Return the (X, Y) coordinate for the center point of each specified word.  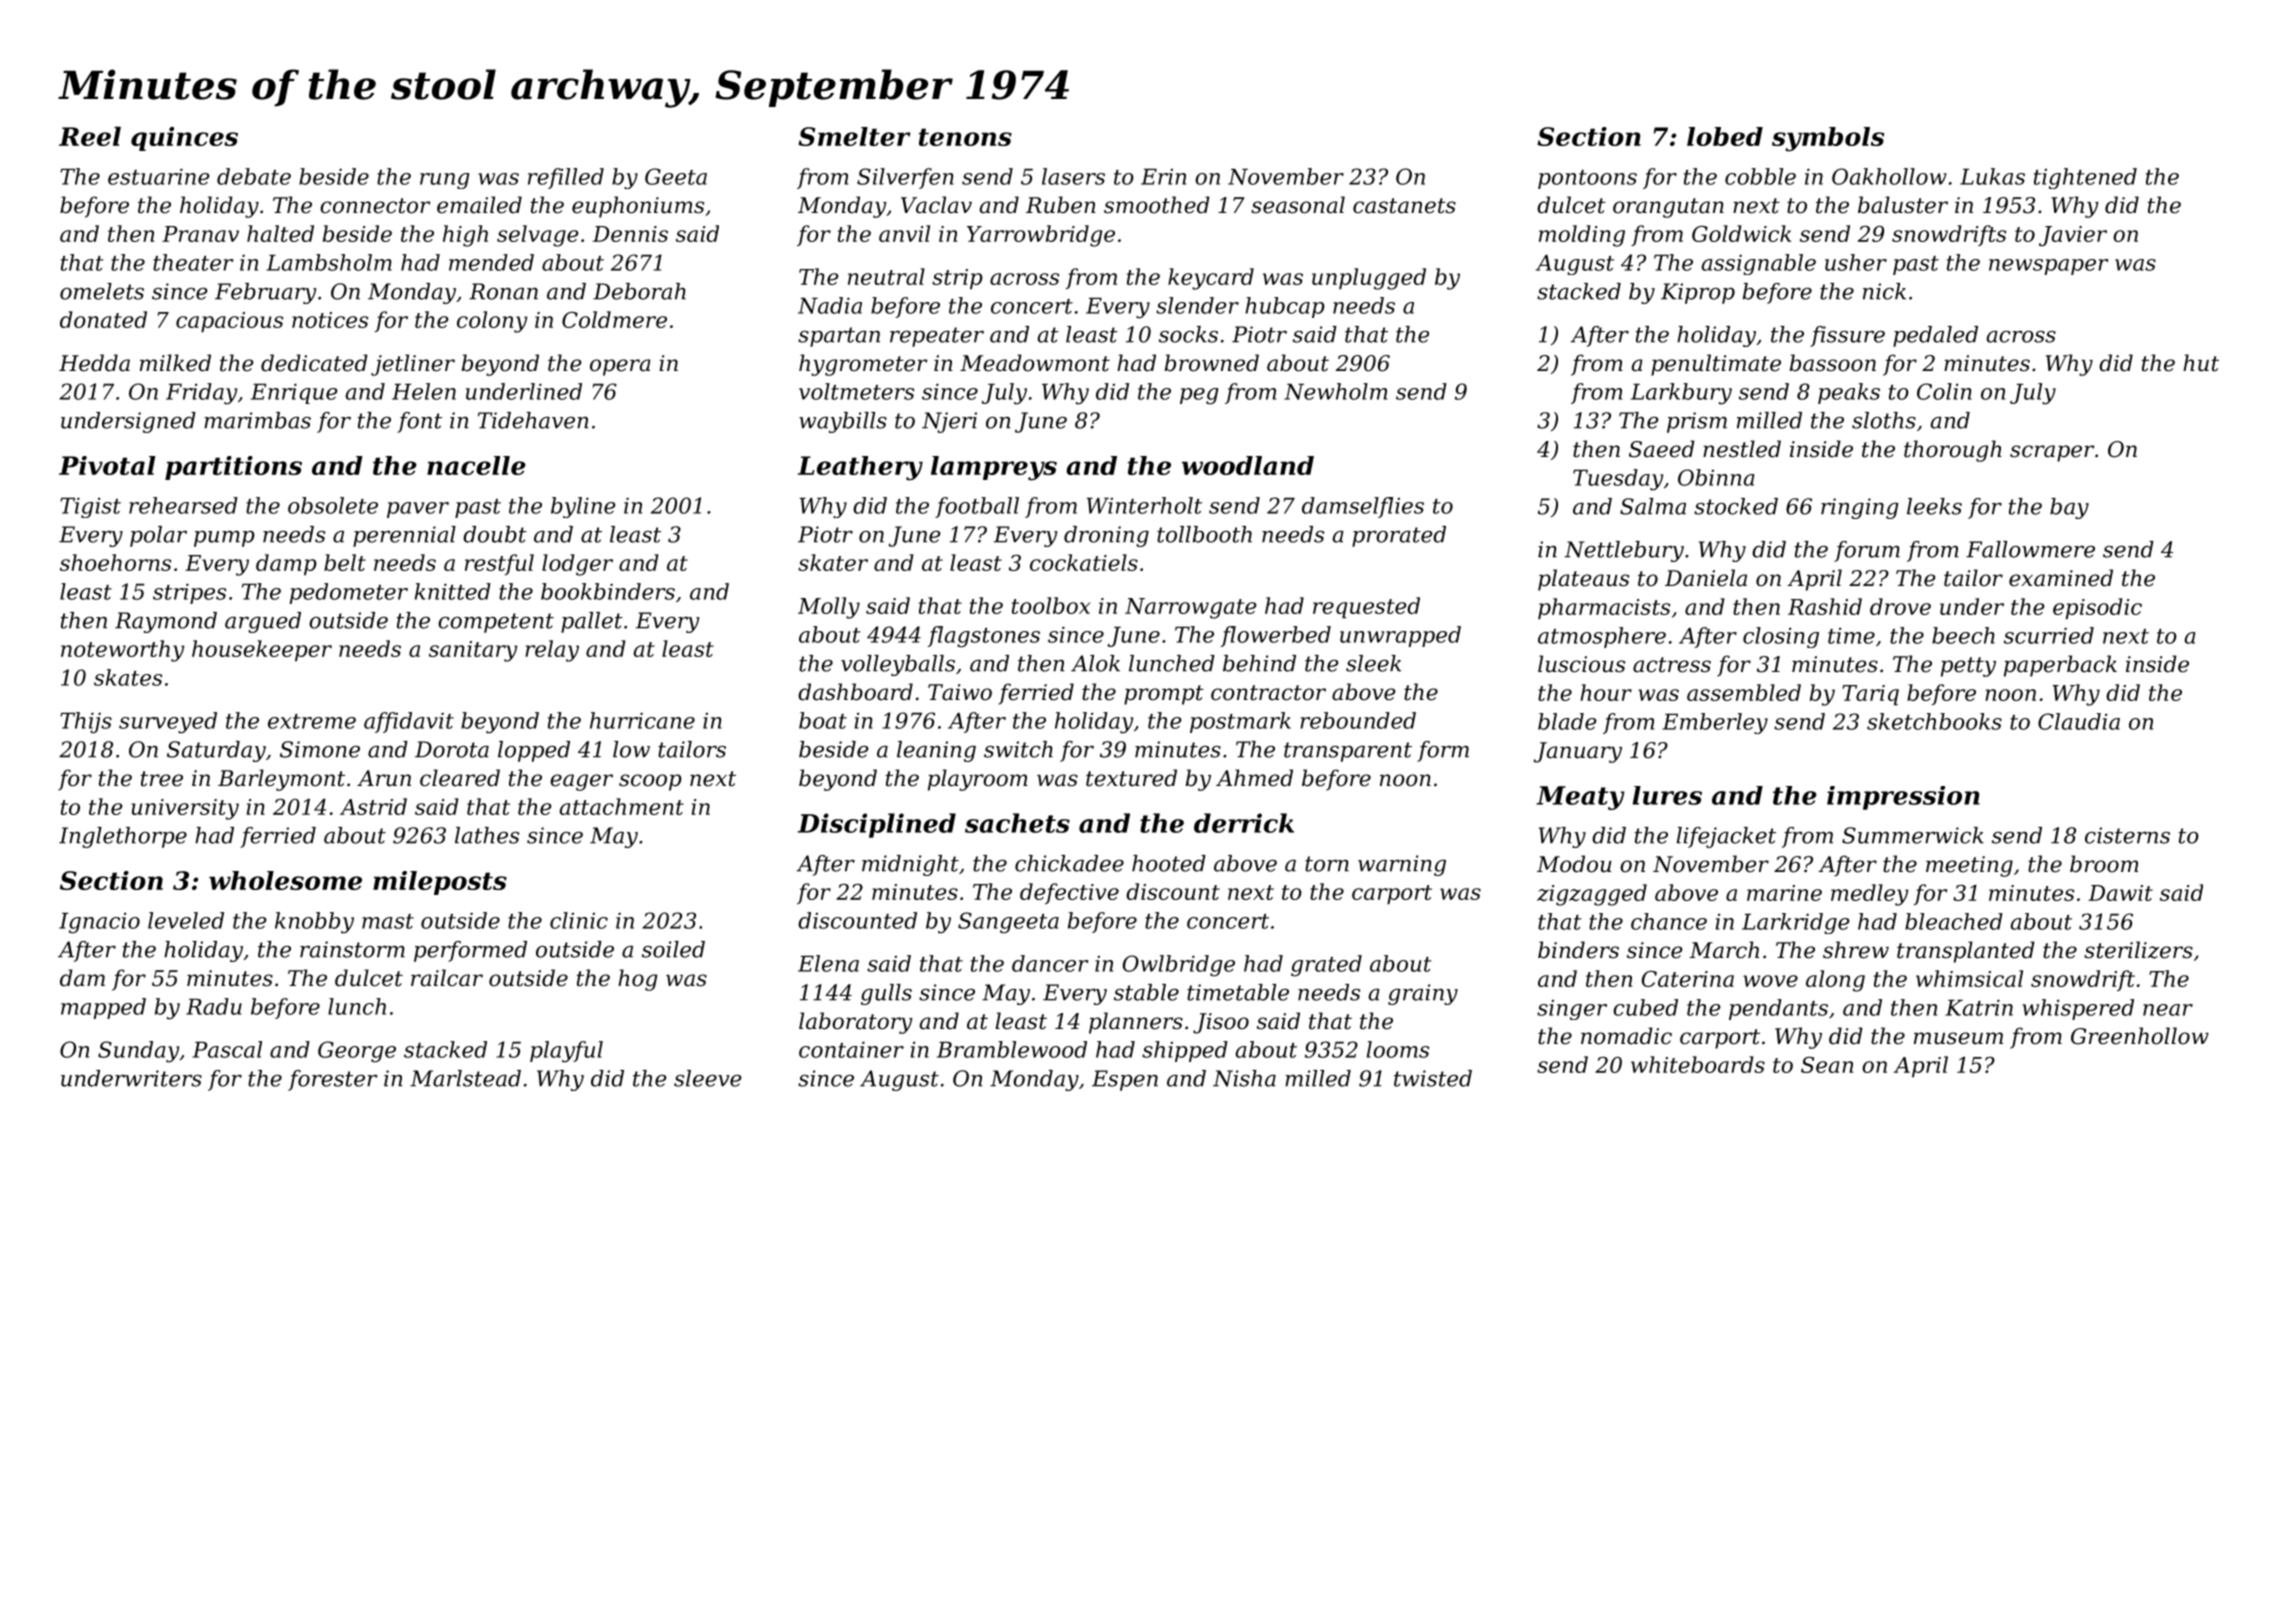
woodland (1248, 465)
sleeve (708, 1078)
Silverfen (905, 178)
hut (2201, 363)
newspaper (2048, 267)
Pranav (200, 234)
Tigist (90, 507)
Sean (1827, 1065)
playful (566, 1052)
